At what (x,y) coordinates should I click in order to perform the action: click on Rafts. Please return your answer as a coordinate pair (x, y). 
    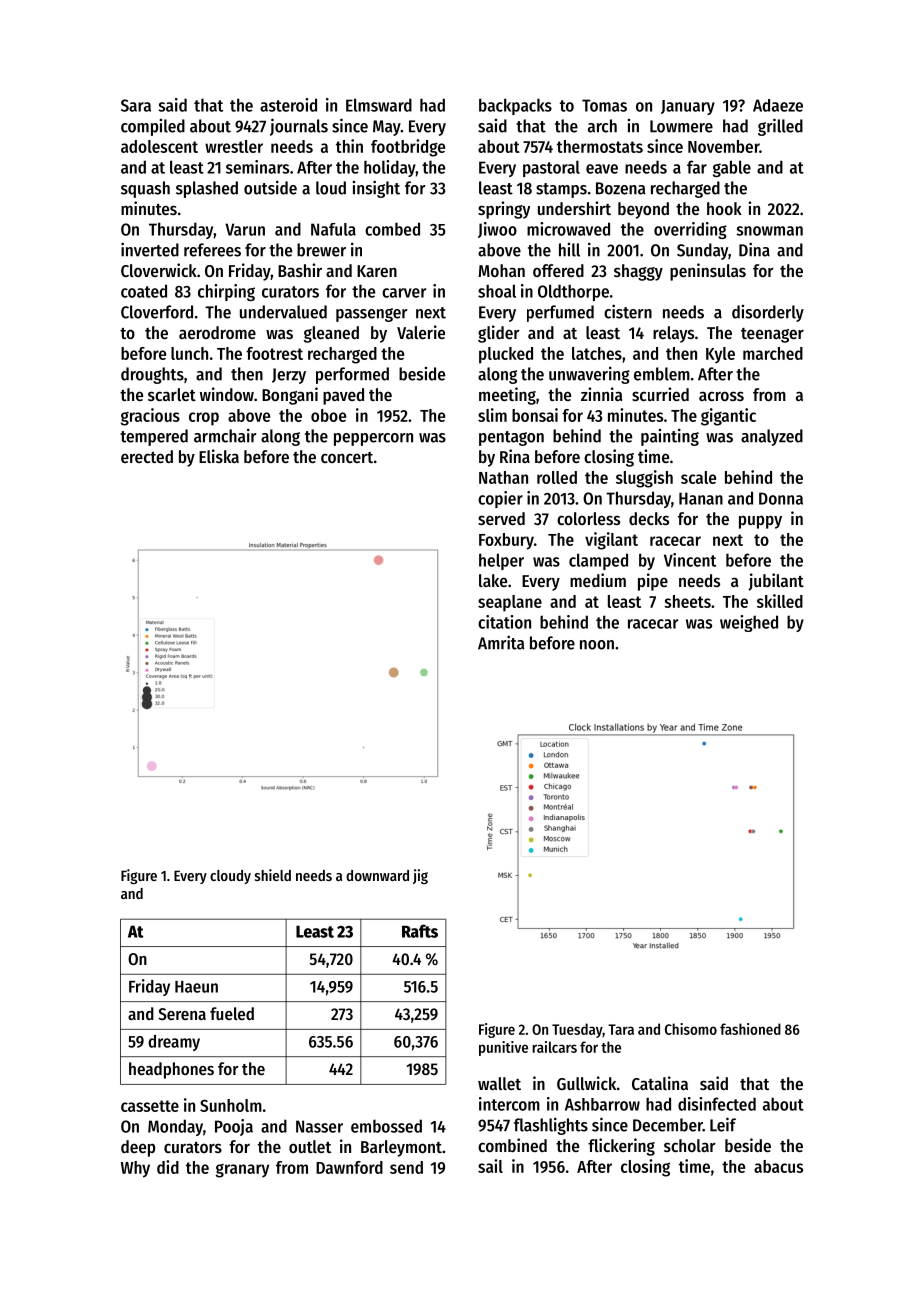
    Looking at the image, I should click on (420, 931).
